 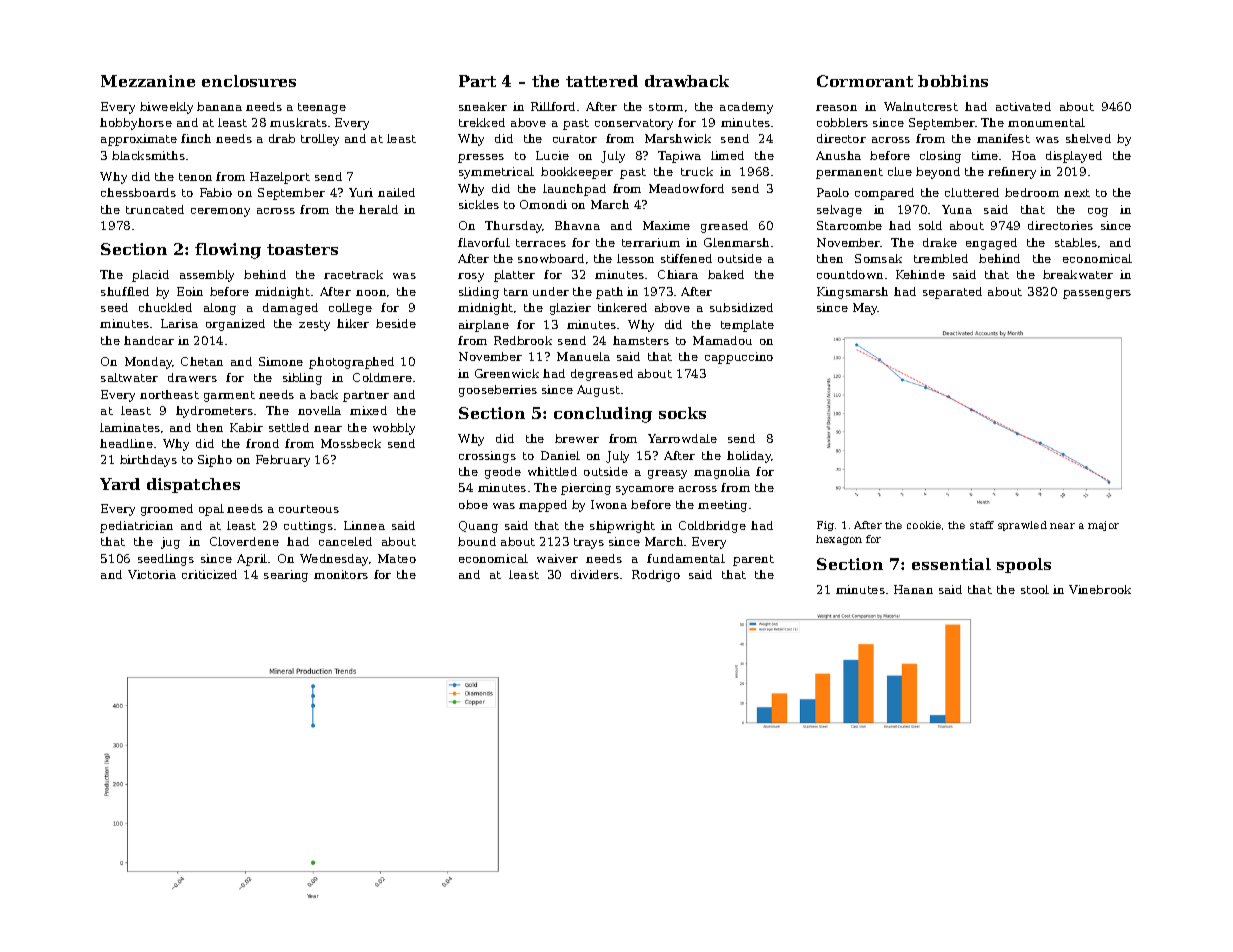 What do you see at coordinates (1035, 589) in the screenshot?
I see `stool` at bounding box center [1035, 589].
